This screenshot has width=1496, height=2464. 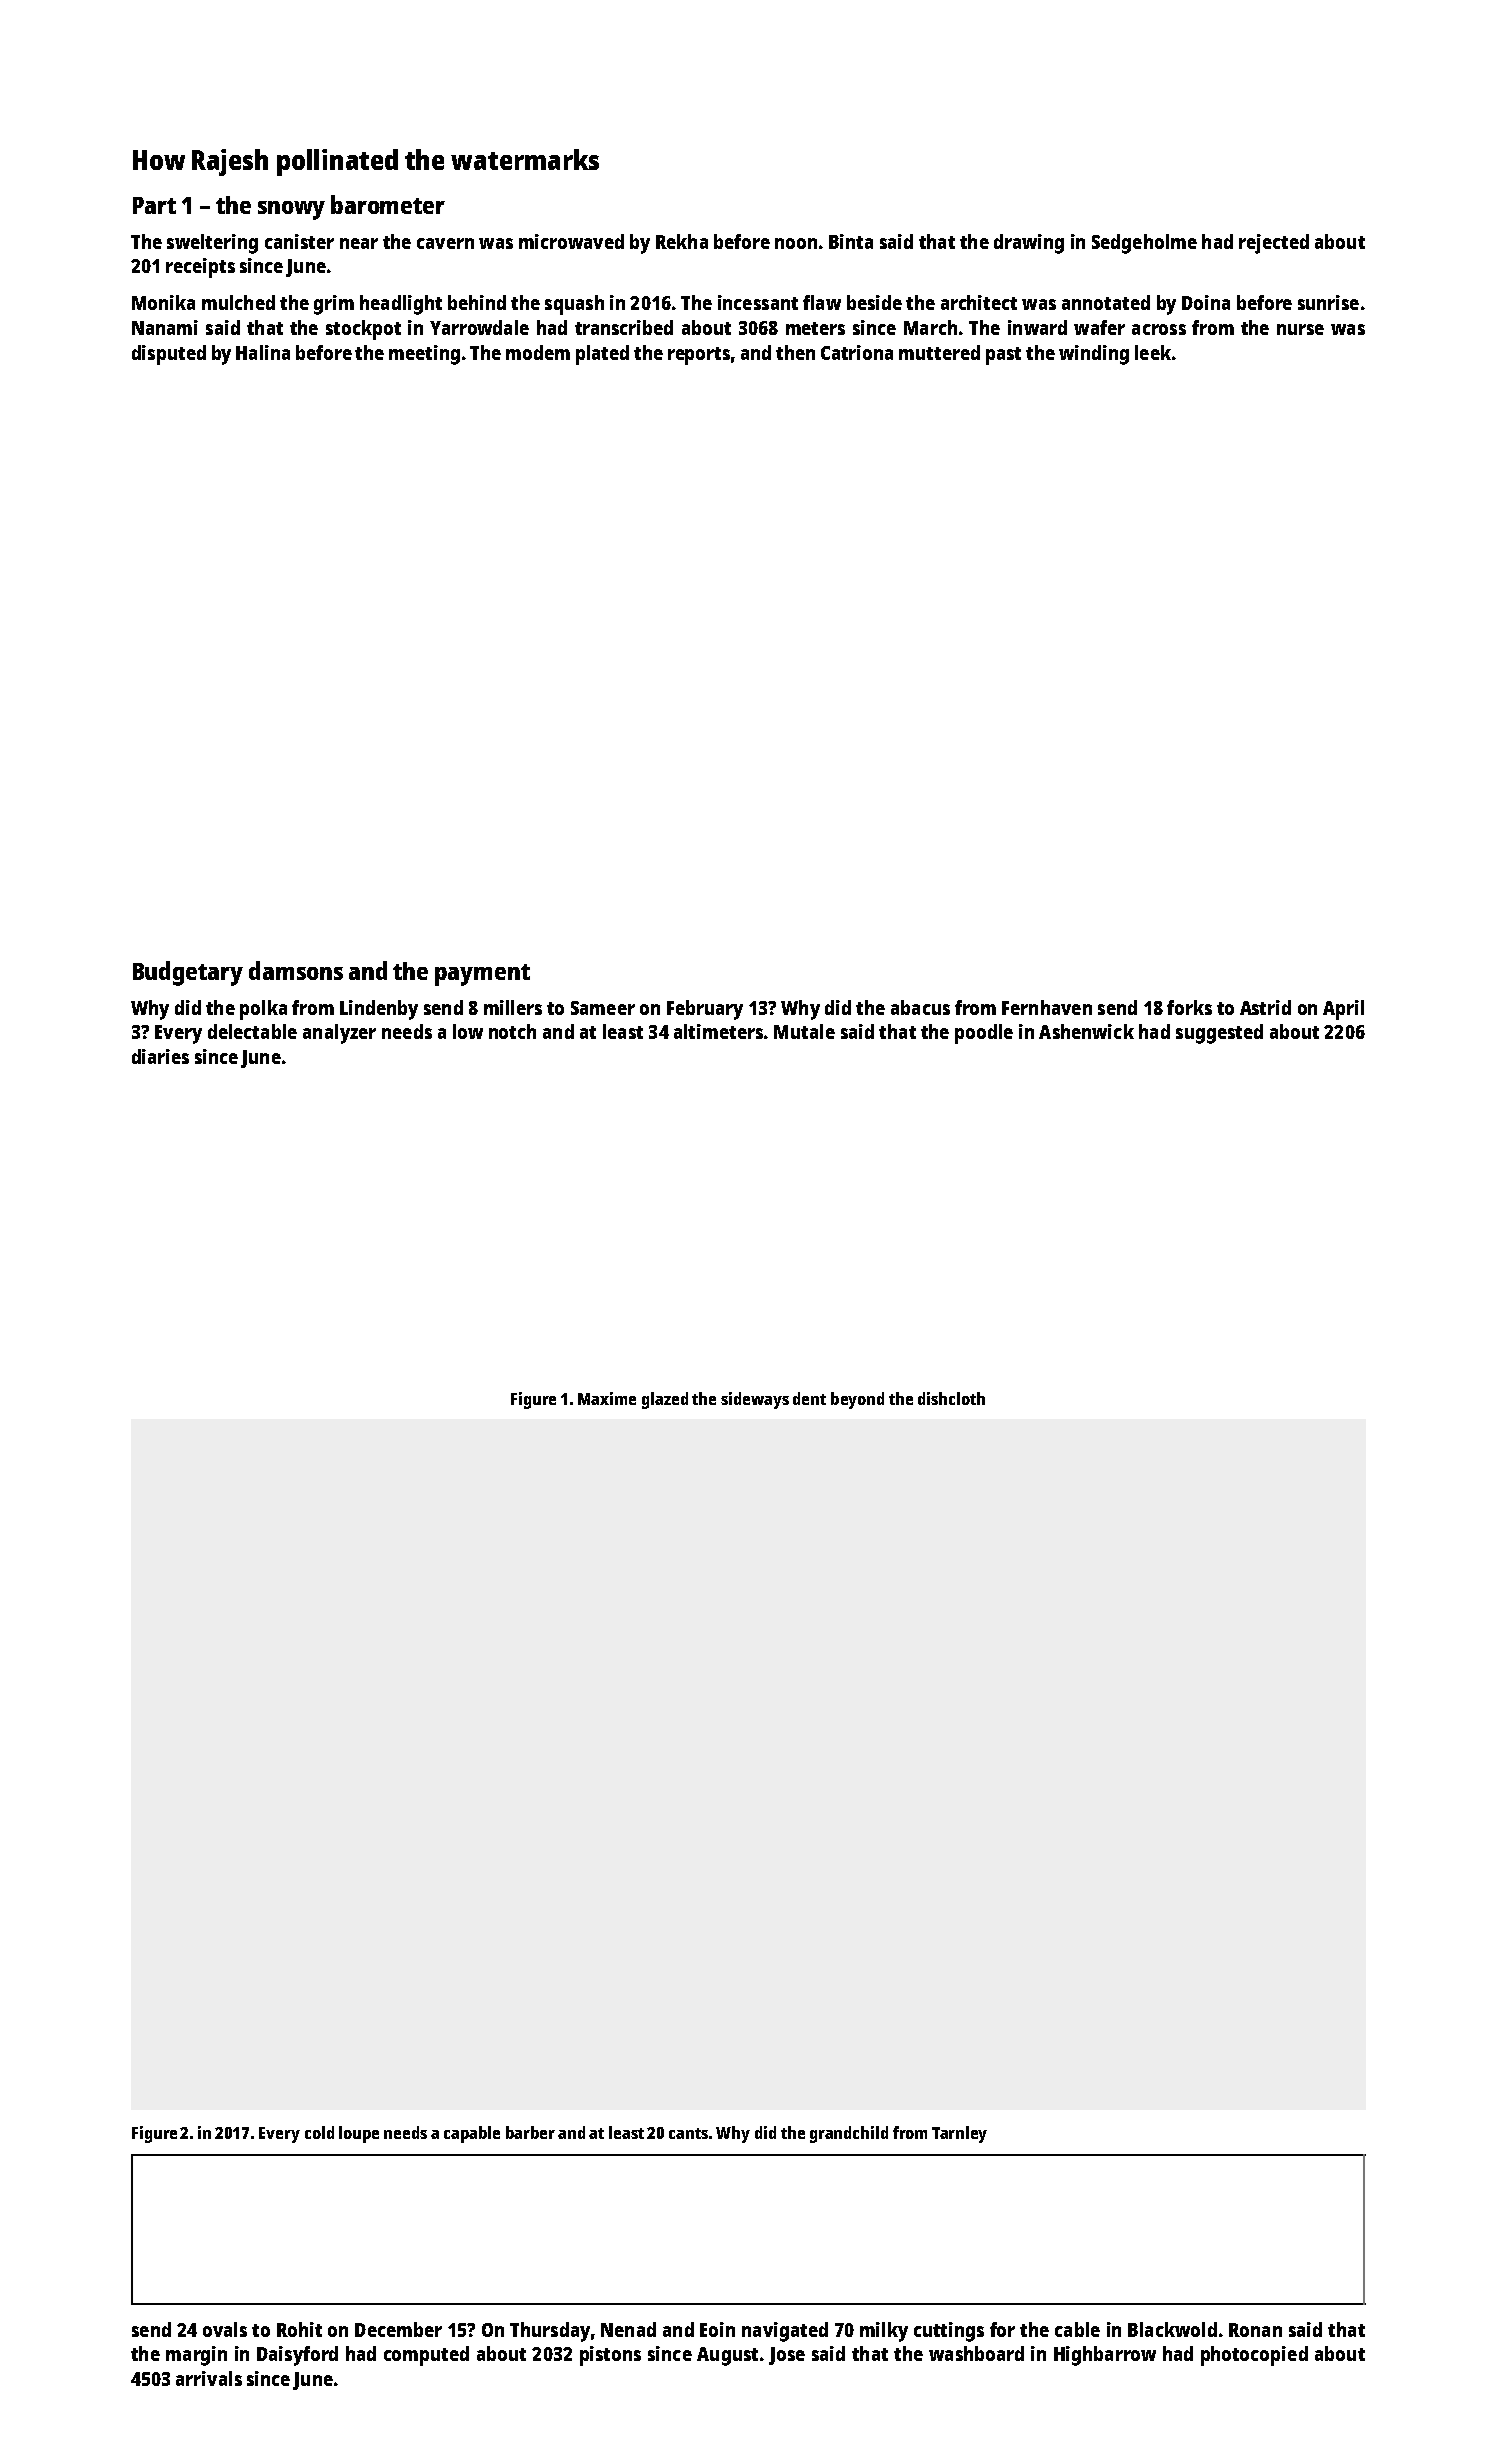 I want to click on suggested, so click(x=1219, y=1034).
